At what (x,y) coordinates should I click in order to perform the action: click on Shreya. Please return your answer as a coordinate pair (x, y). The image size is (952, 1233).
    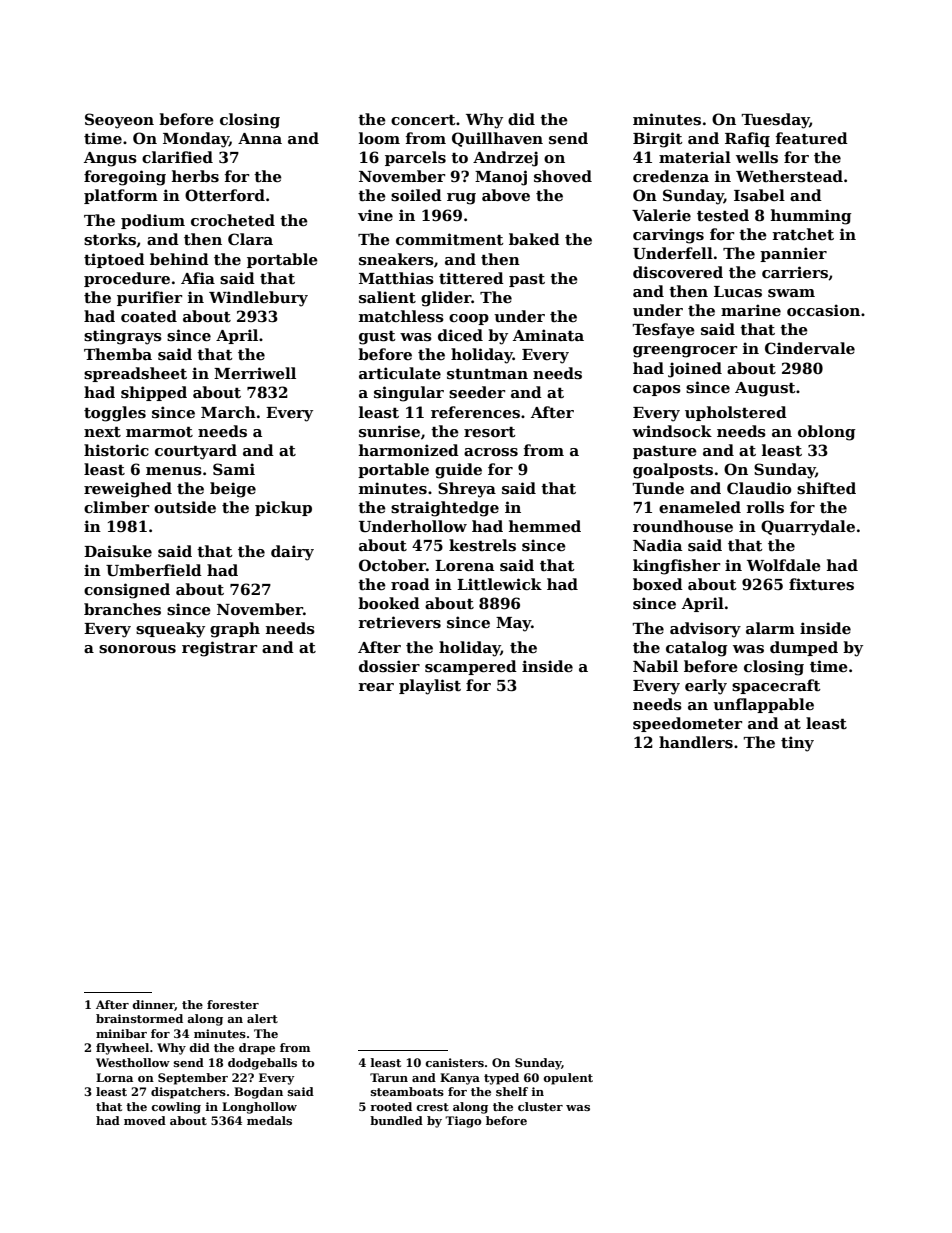
    Looking at the image, I should click on (467, 490).
